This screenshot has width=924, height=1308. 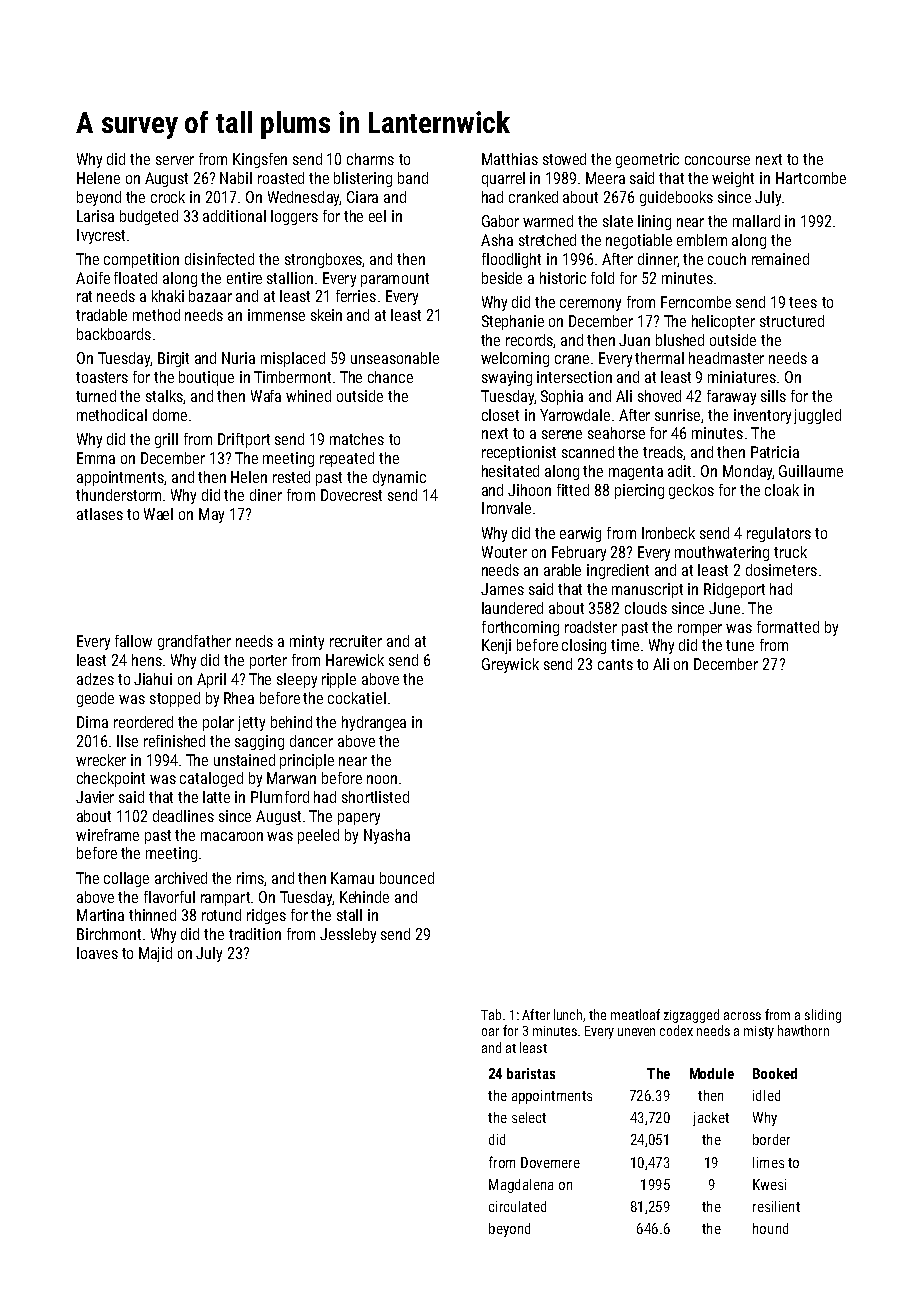 I want to click on hound, so click(x=770, y=1228).
